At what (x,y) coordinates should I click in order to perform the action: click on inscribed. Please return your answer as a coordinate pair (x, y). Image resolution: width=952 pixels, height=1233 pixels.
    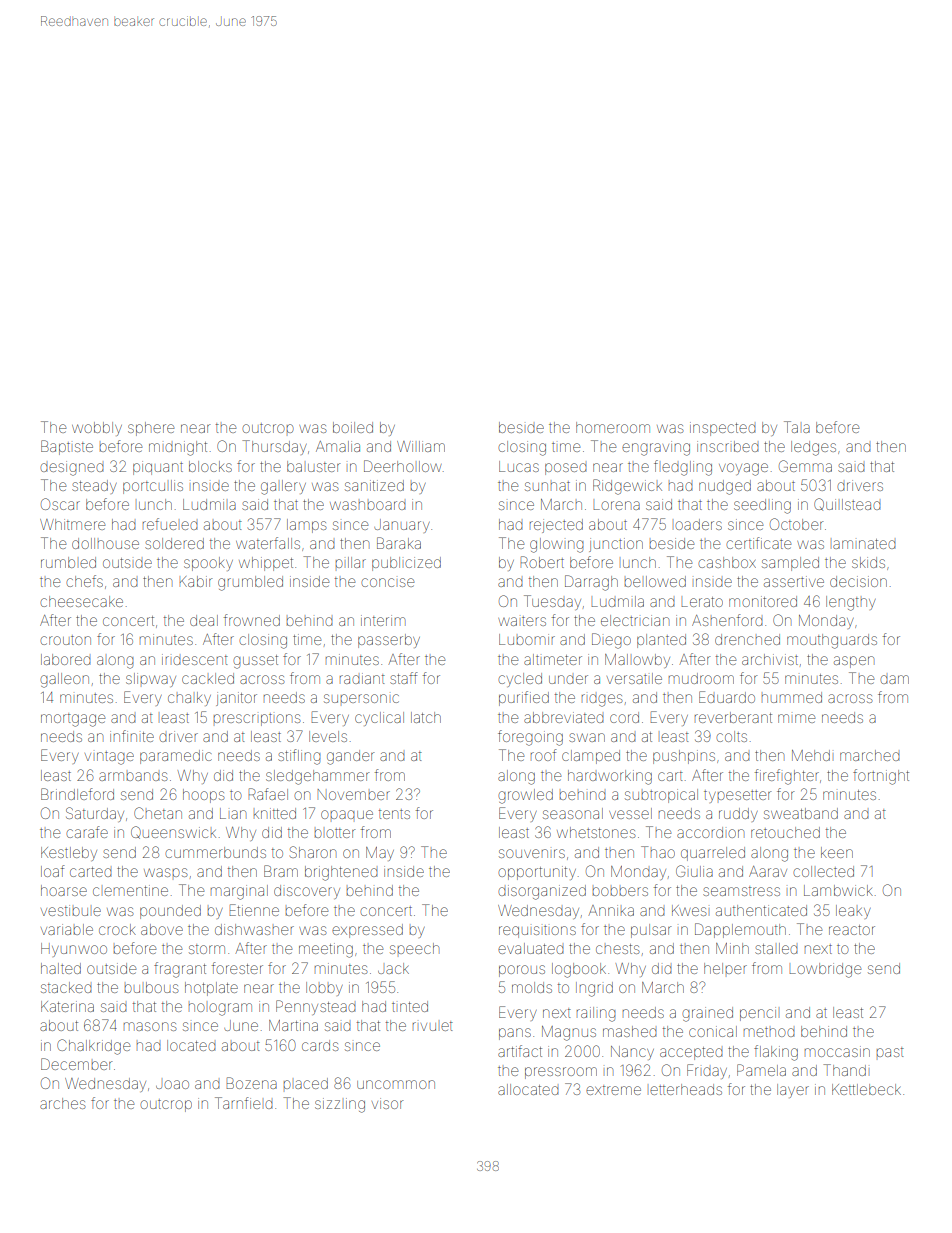
    Looking at the image, I should click on (728, 446).
